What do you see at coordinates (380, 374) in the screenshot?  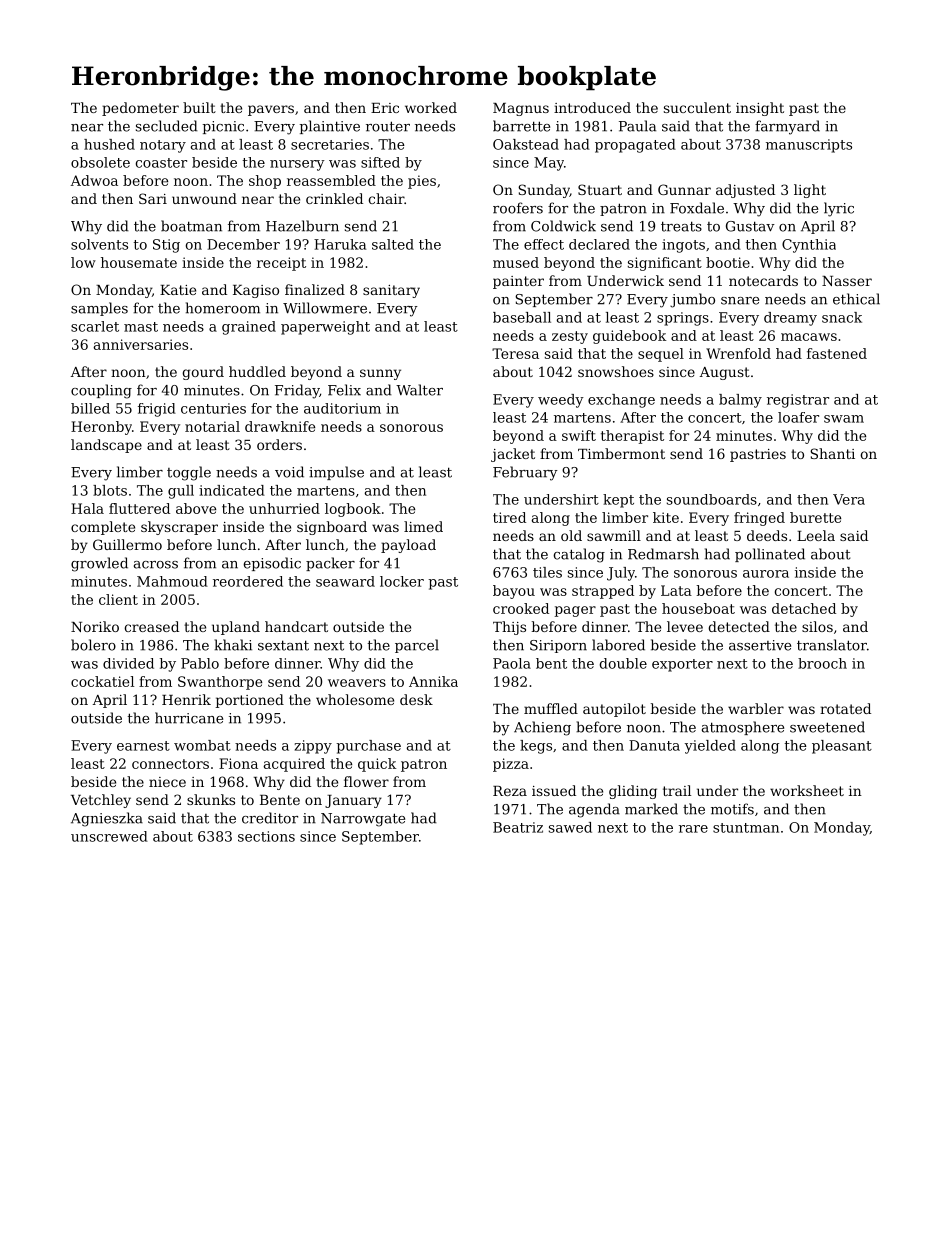 I see `sunny` at bounding box center [380, 374].
